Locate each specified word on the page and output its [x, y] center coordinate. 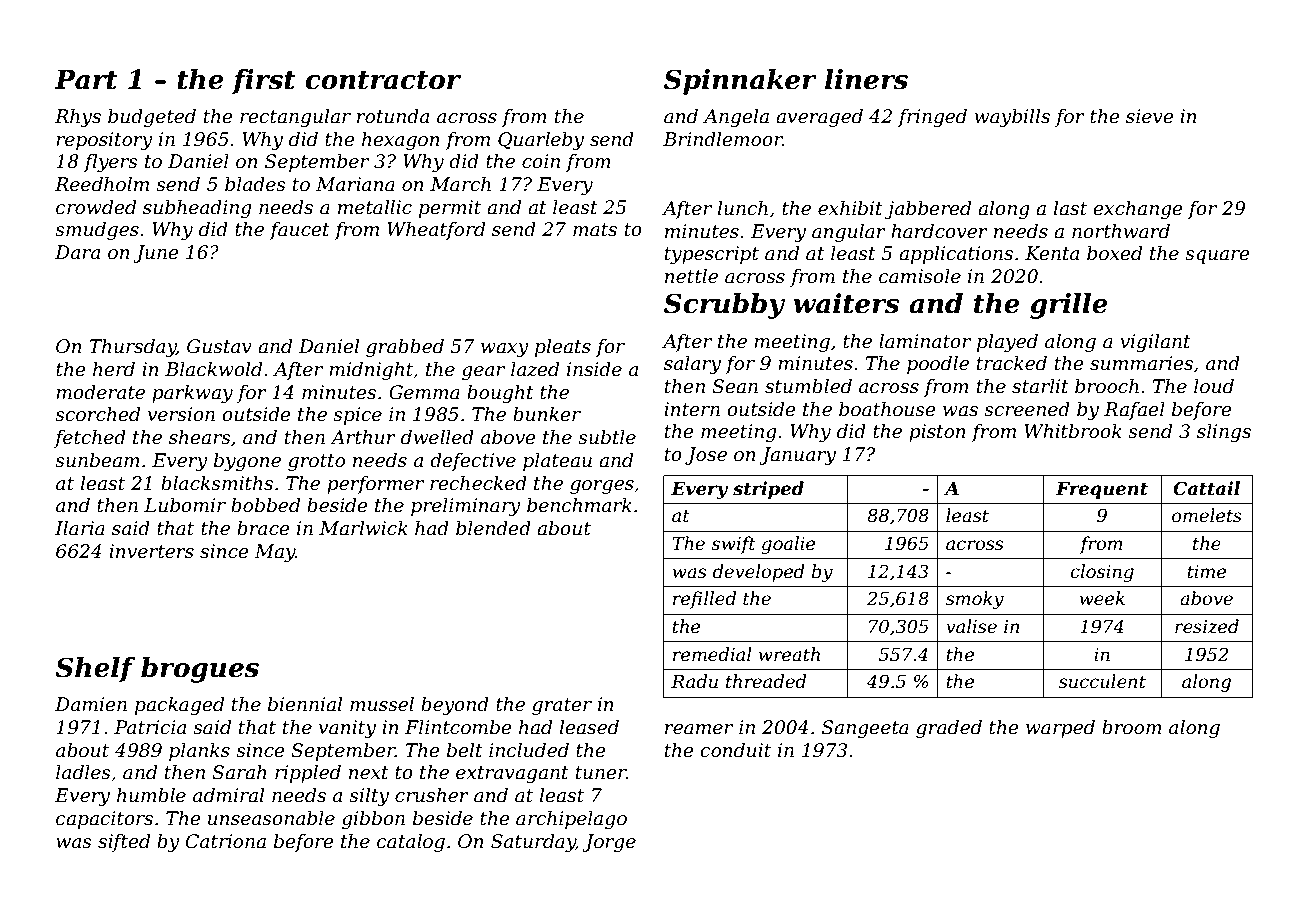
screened [1027, 409]
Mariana [355, 184]
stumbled [808, 386]
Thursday [132, 348]
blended [493, 528]
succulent [1102, 681]
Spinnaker [740, 82]
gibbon [373, 820]
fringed [932, 118]
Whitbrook [1073, 431]
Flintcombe [458, 727]
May [275, 553]
